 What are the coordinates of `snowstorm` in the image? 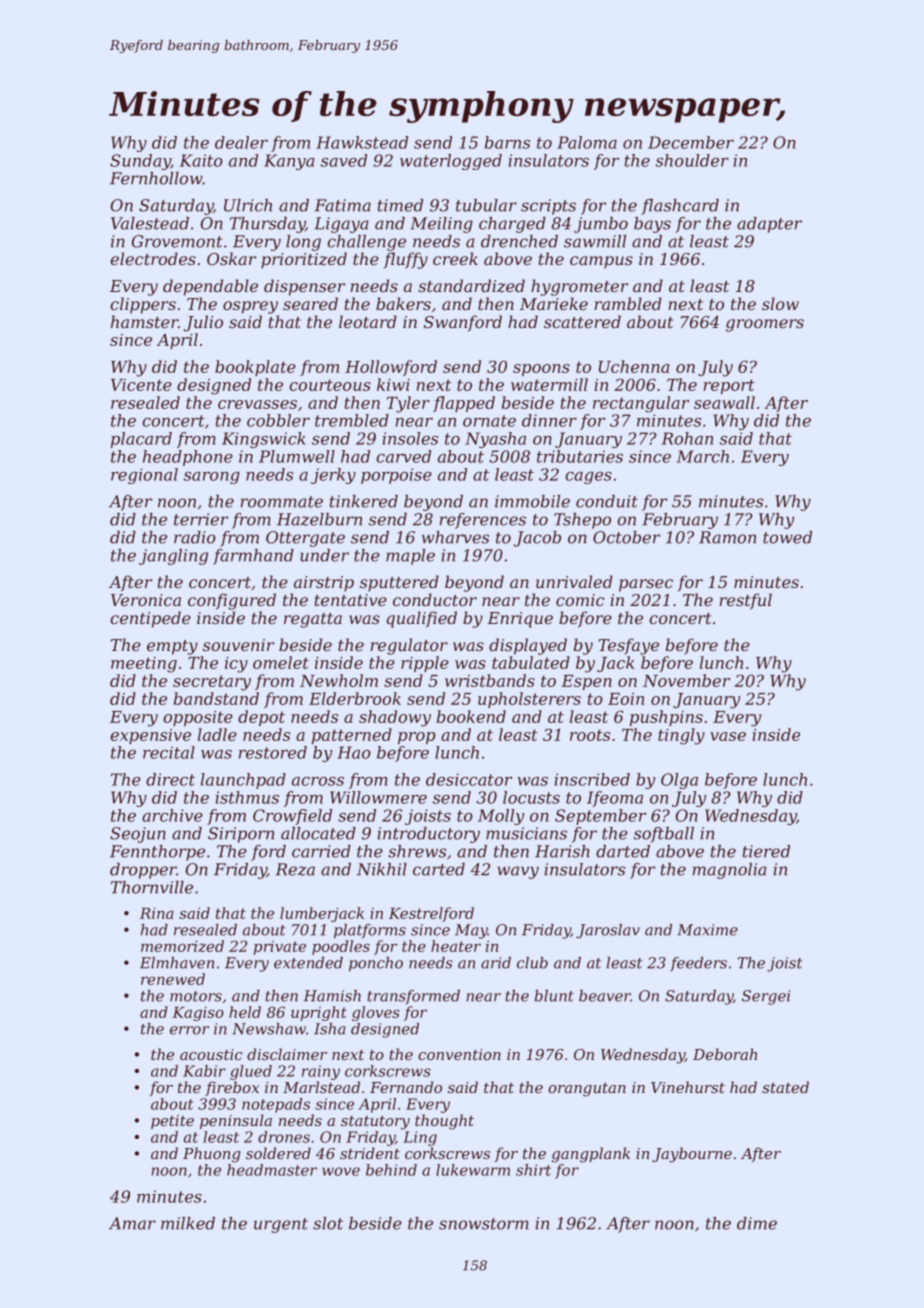 It's located at (484, 1224).
